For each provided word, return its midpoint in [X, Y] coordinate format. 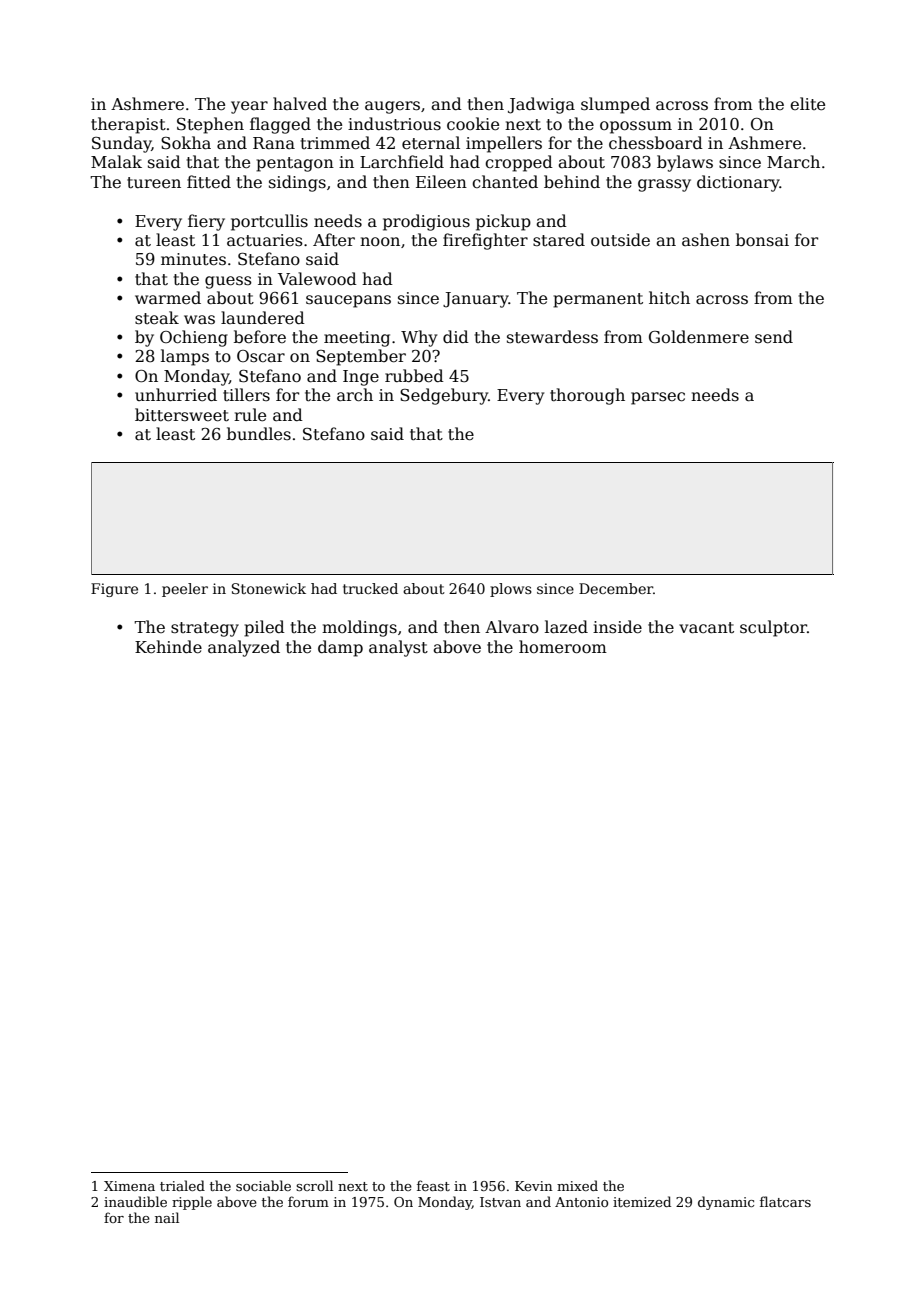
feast [433, 1185]
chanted [505, 182]
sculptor [773, 628]
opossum [636, 127]
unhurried [176, 395]
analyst [398, 648]
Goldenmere [699, 337]
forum [308, 1201]
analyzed [244, 648]
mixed [577, 1185]
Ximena [129, 1186]
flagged [280, 125]
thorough [587, 396]
